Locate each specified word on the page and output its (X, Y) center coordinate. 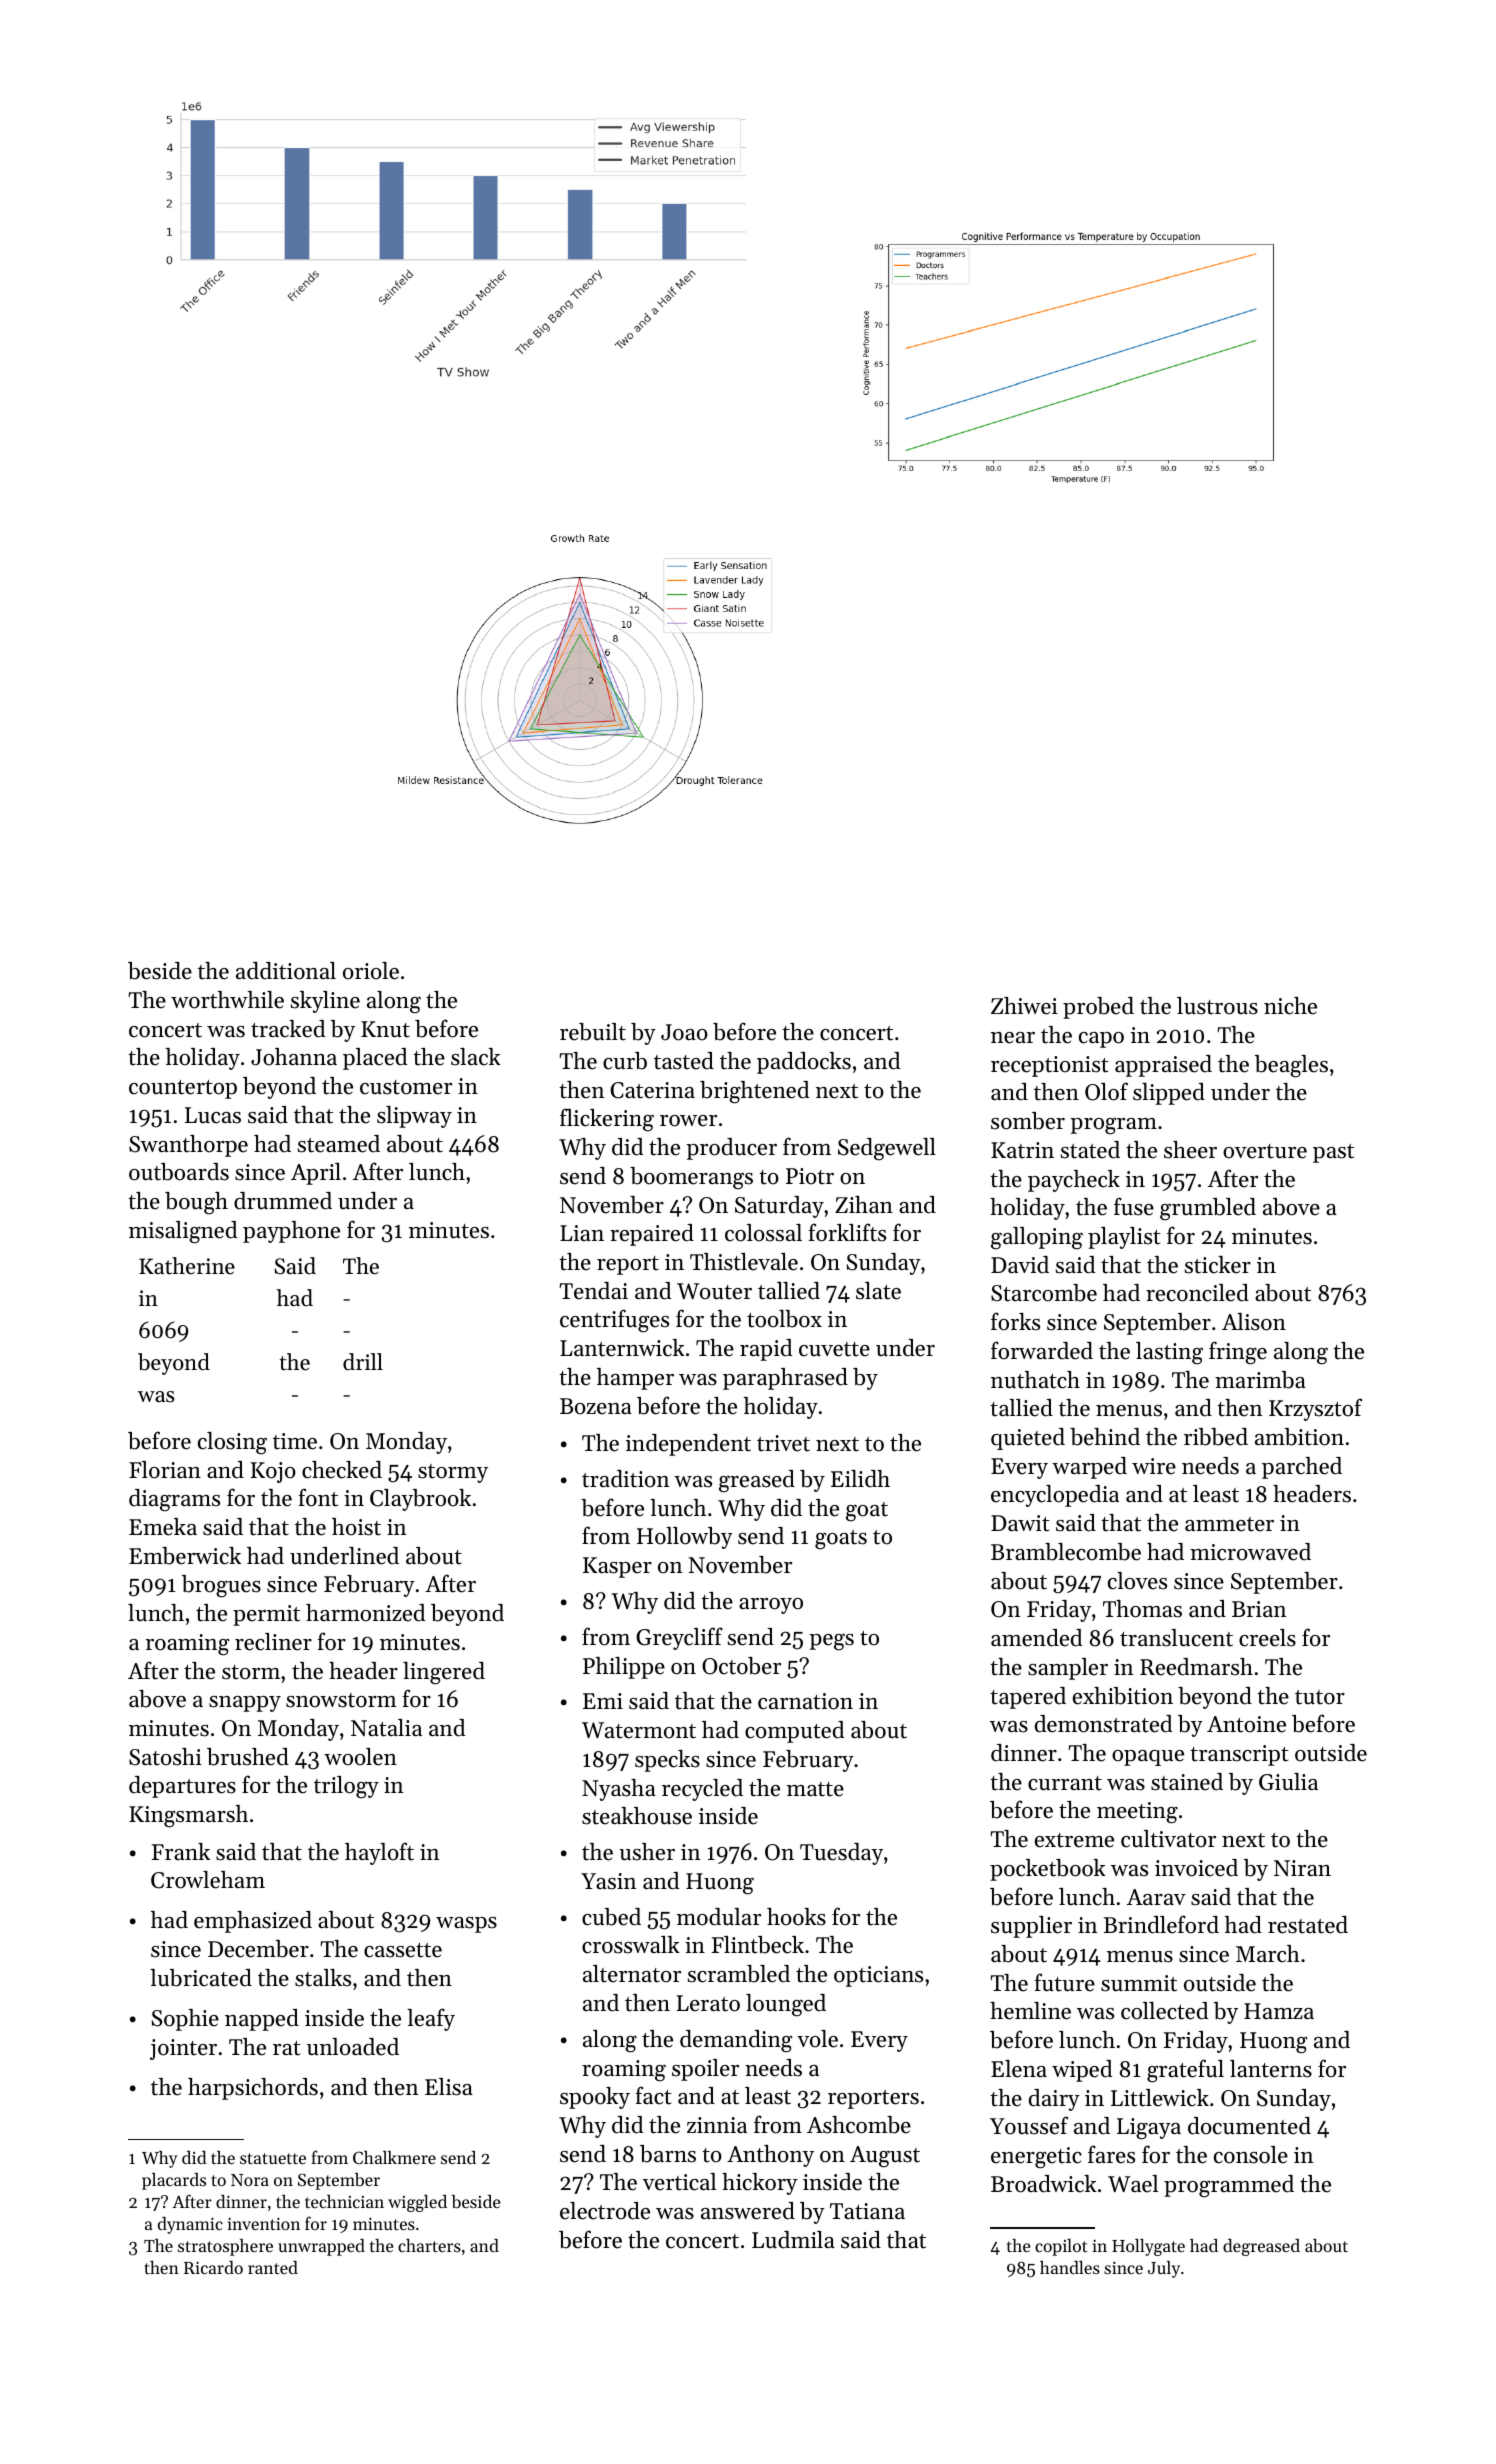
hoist (356, 1527)
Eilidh (860, 1479)
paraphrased (785, 1379)
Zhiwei (1024, 1006)
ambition (1299, 1437)
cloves (1137, 1581)
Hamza (1279, 2011)
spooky (595, 2098)
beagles (1291, 1066)
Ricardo (213, 2267)
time (295, 1441)
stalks (323, 1978)
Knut (385, 1029)
